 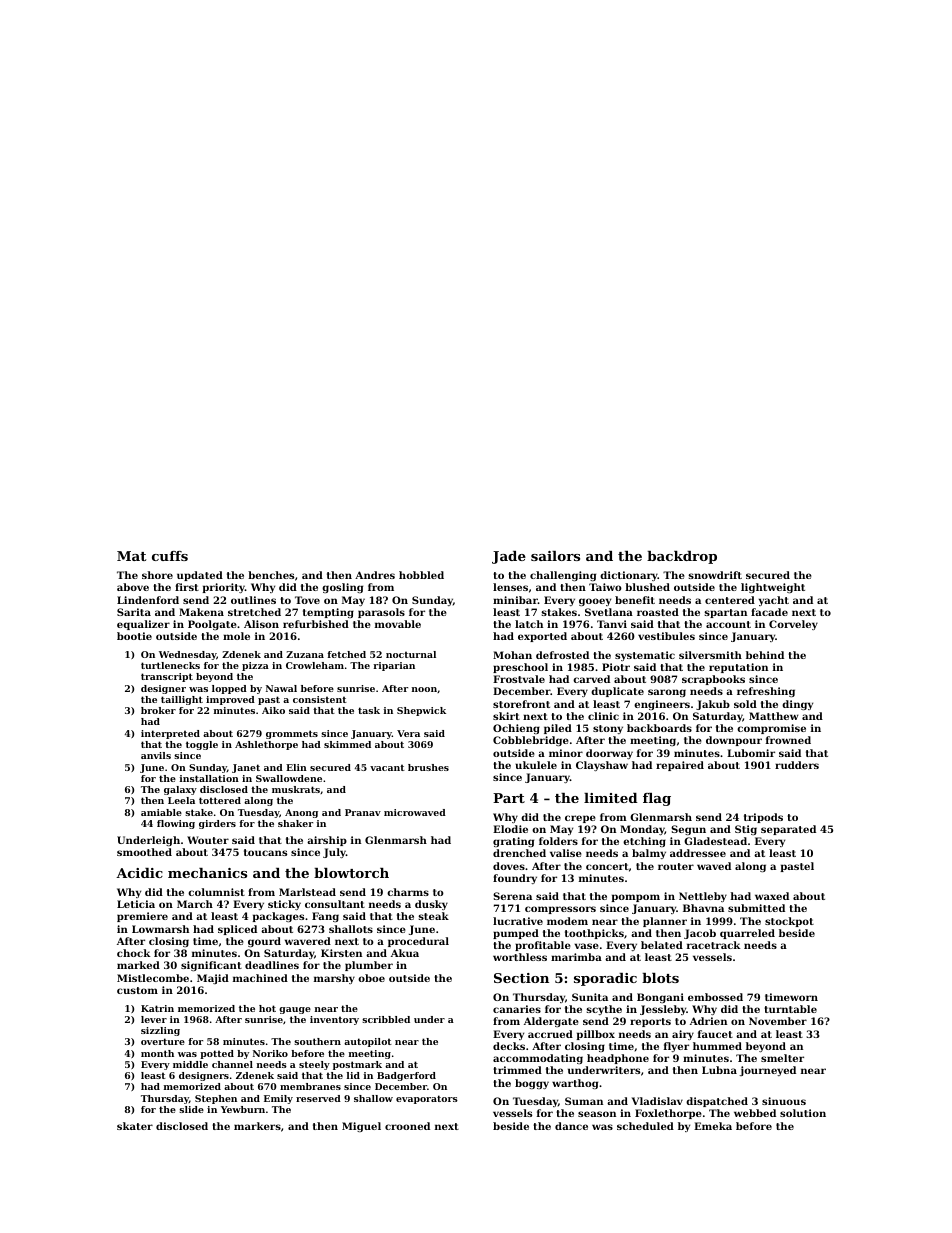 What do you see at coordinates (793, 625) in the page?
I see `Corveley` at bounding box center [793, 625].
